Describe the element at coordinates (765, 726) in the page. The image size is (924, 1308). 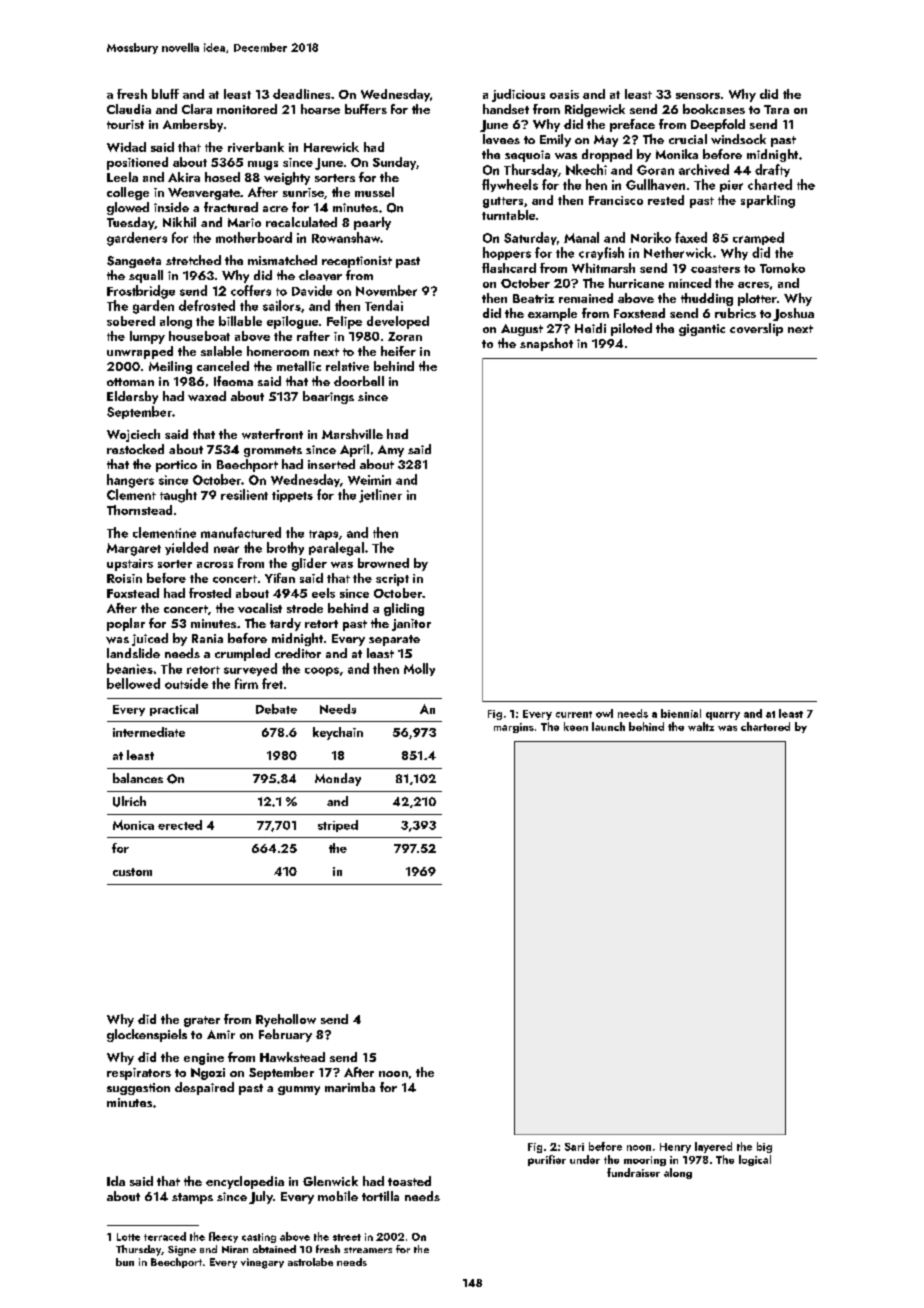
I see `chartered` at that location.
